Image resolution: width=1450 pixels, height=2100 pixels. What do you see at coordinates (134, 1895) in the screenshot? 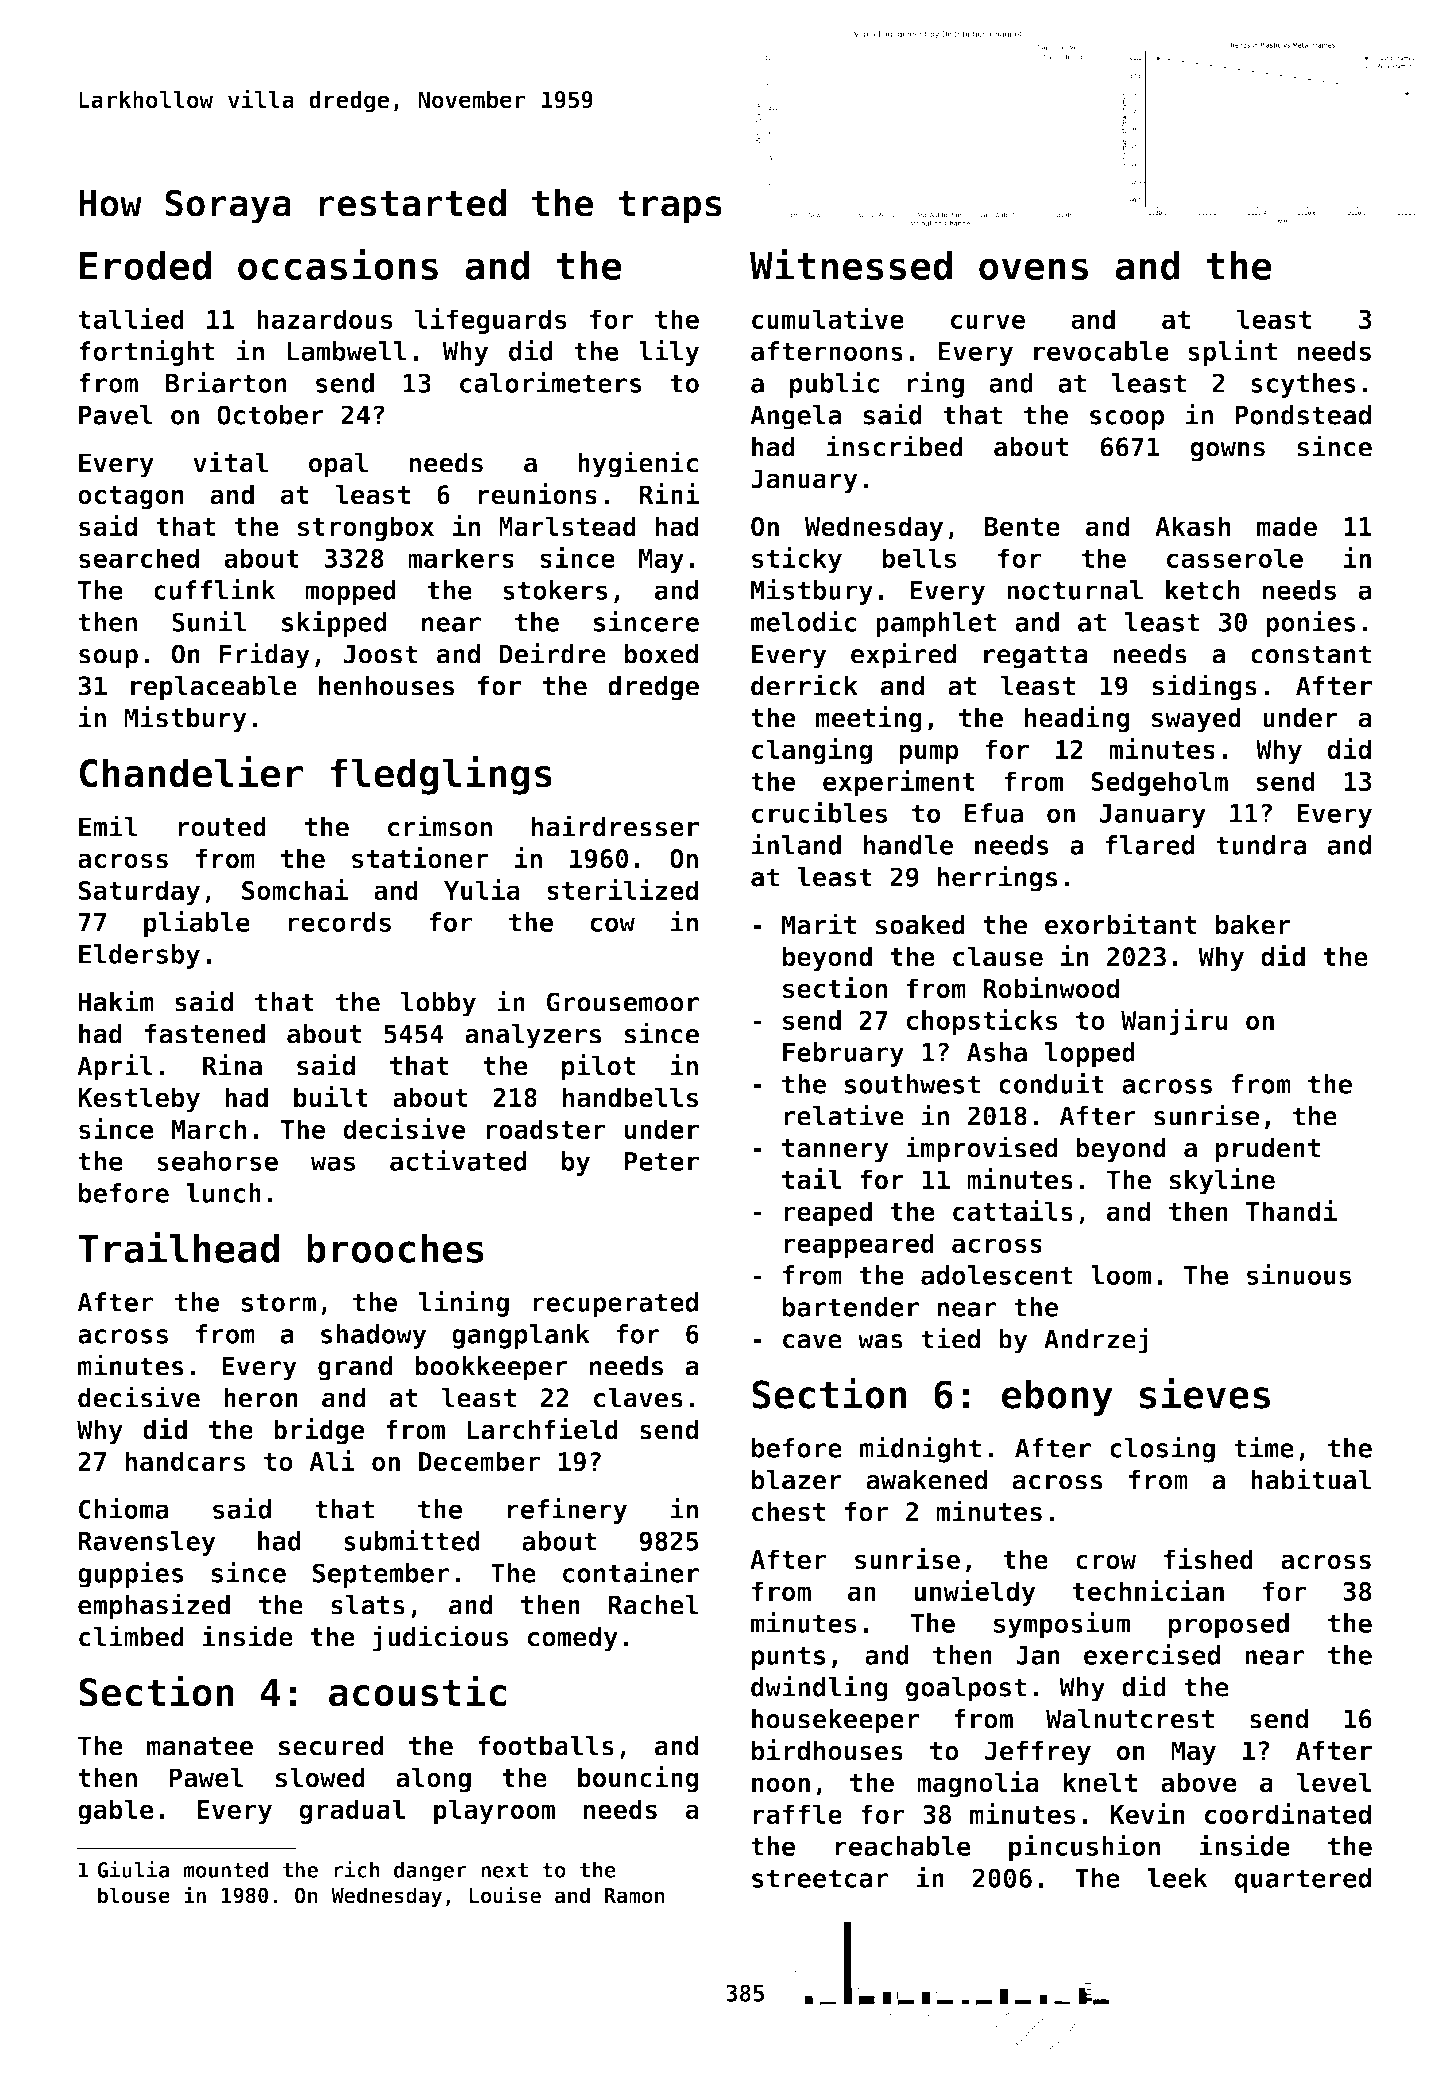
I see `blouse` at bounding box center [134, 1895].
